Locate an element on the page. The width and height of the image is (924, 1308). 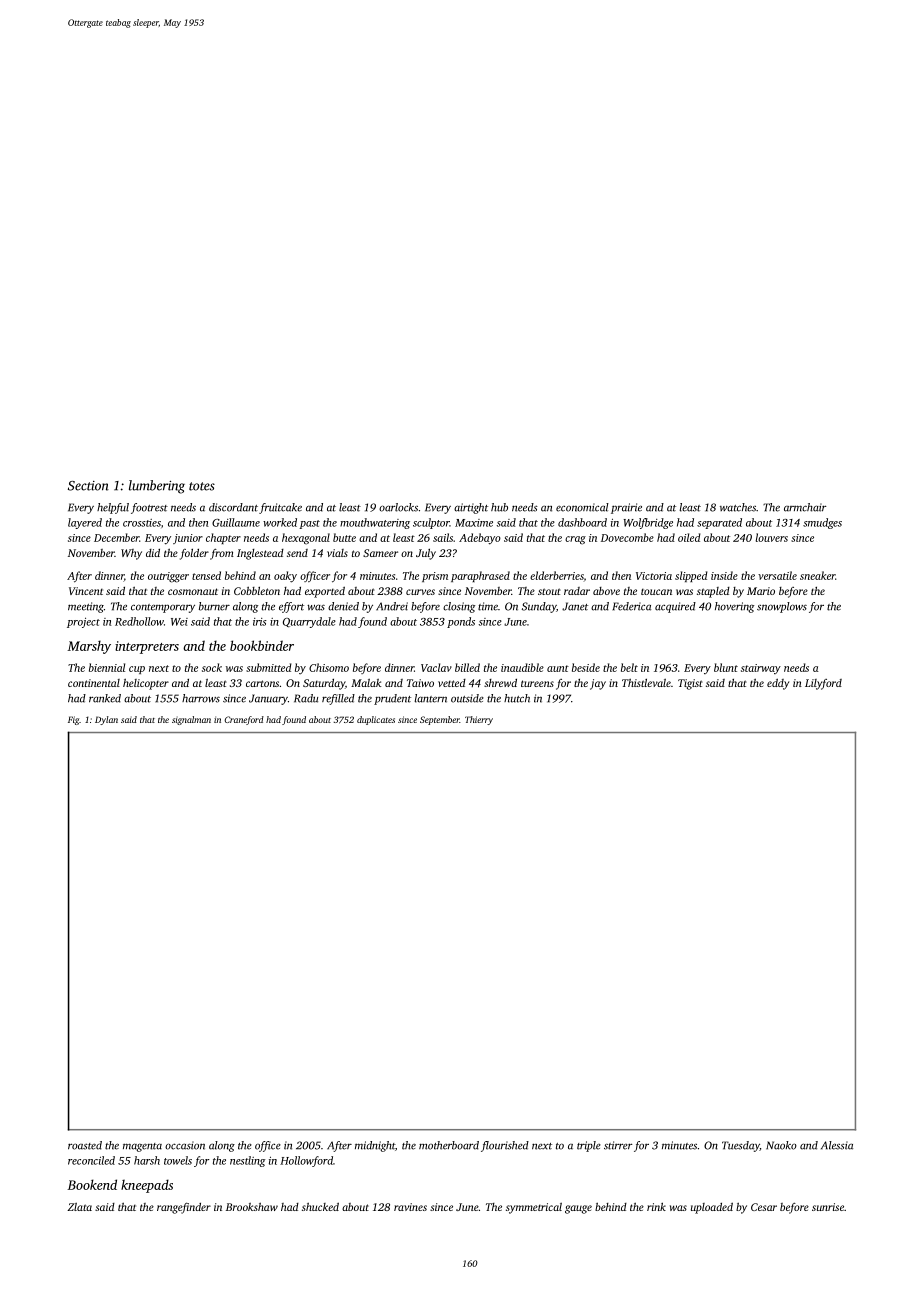
duplicates is located at coordinates (376, 720).
